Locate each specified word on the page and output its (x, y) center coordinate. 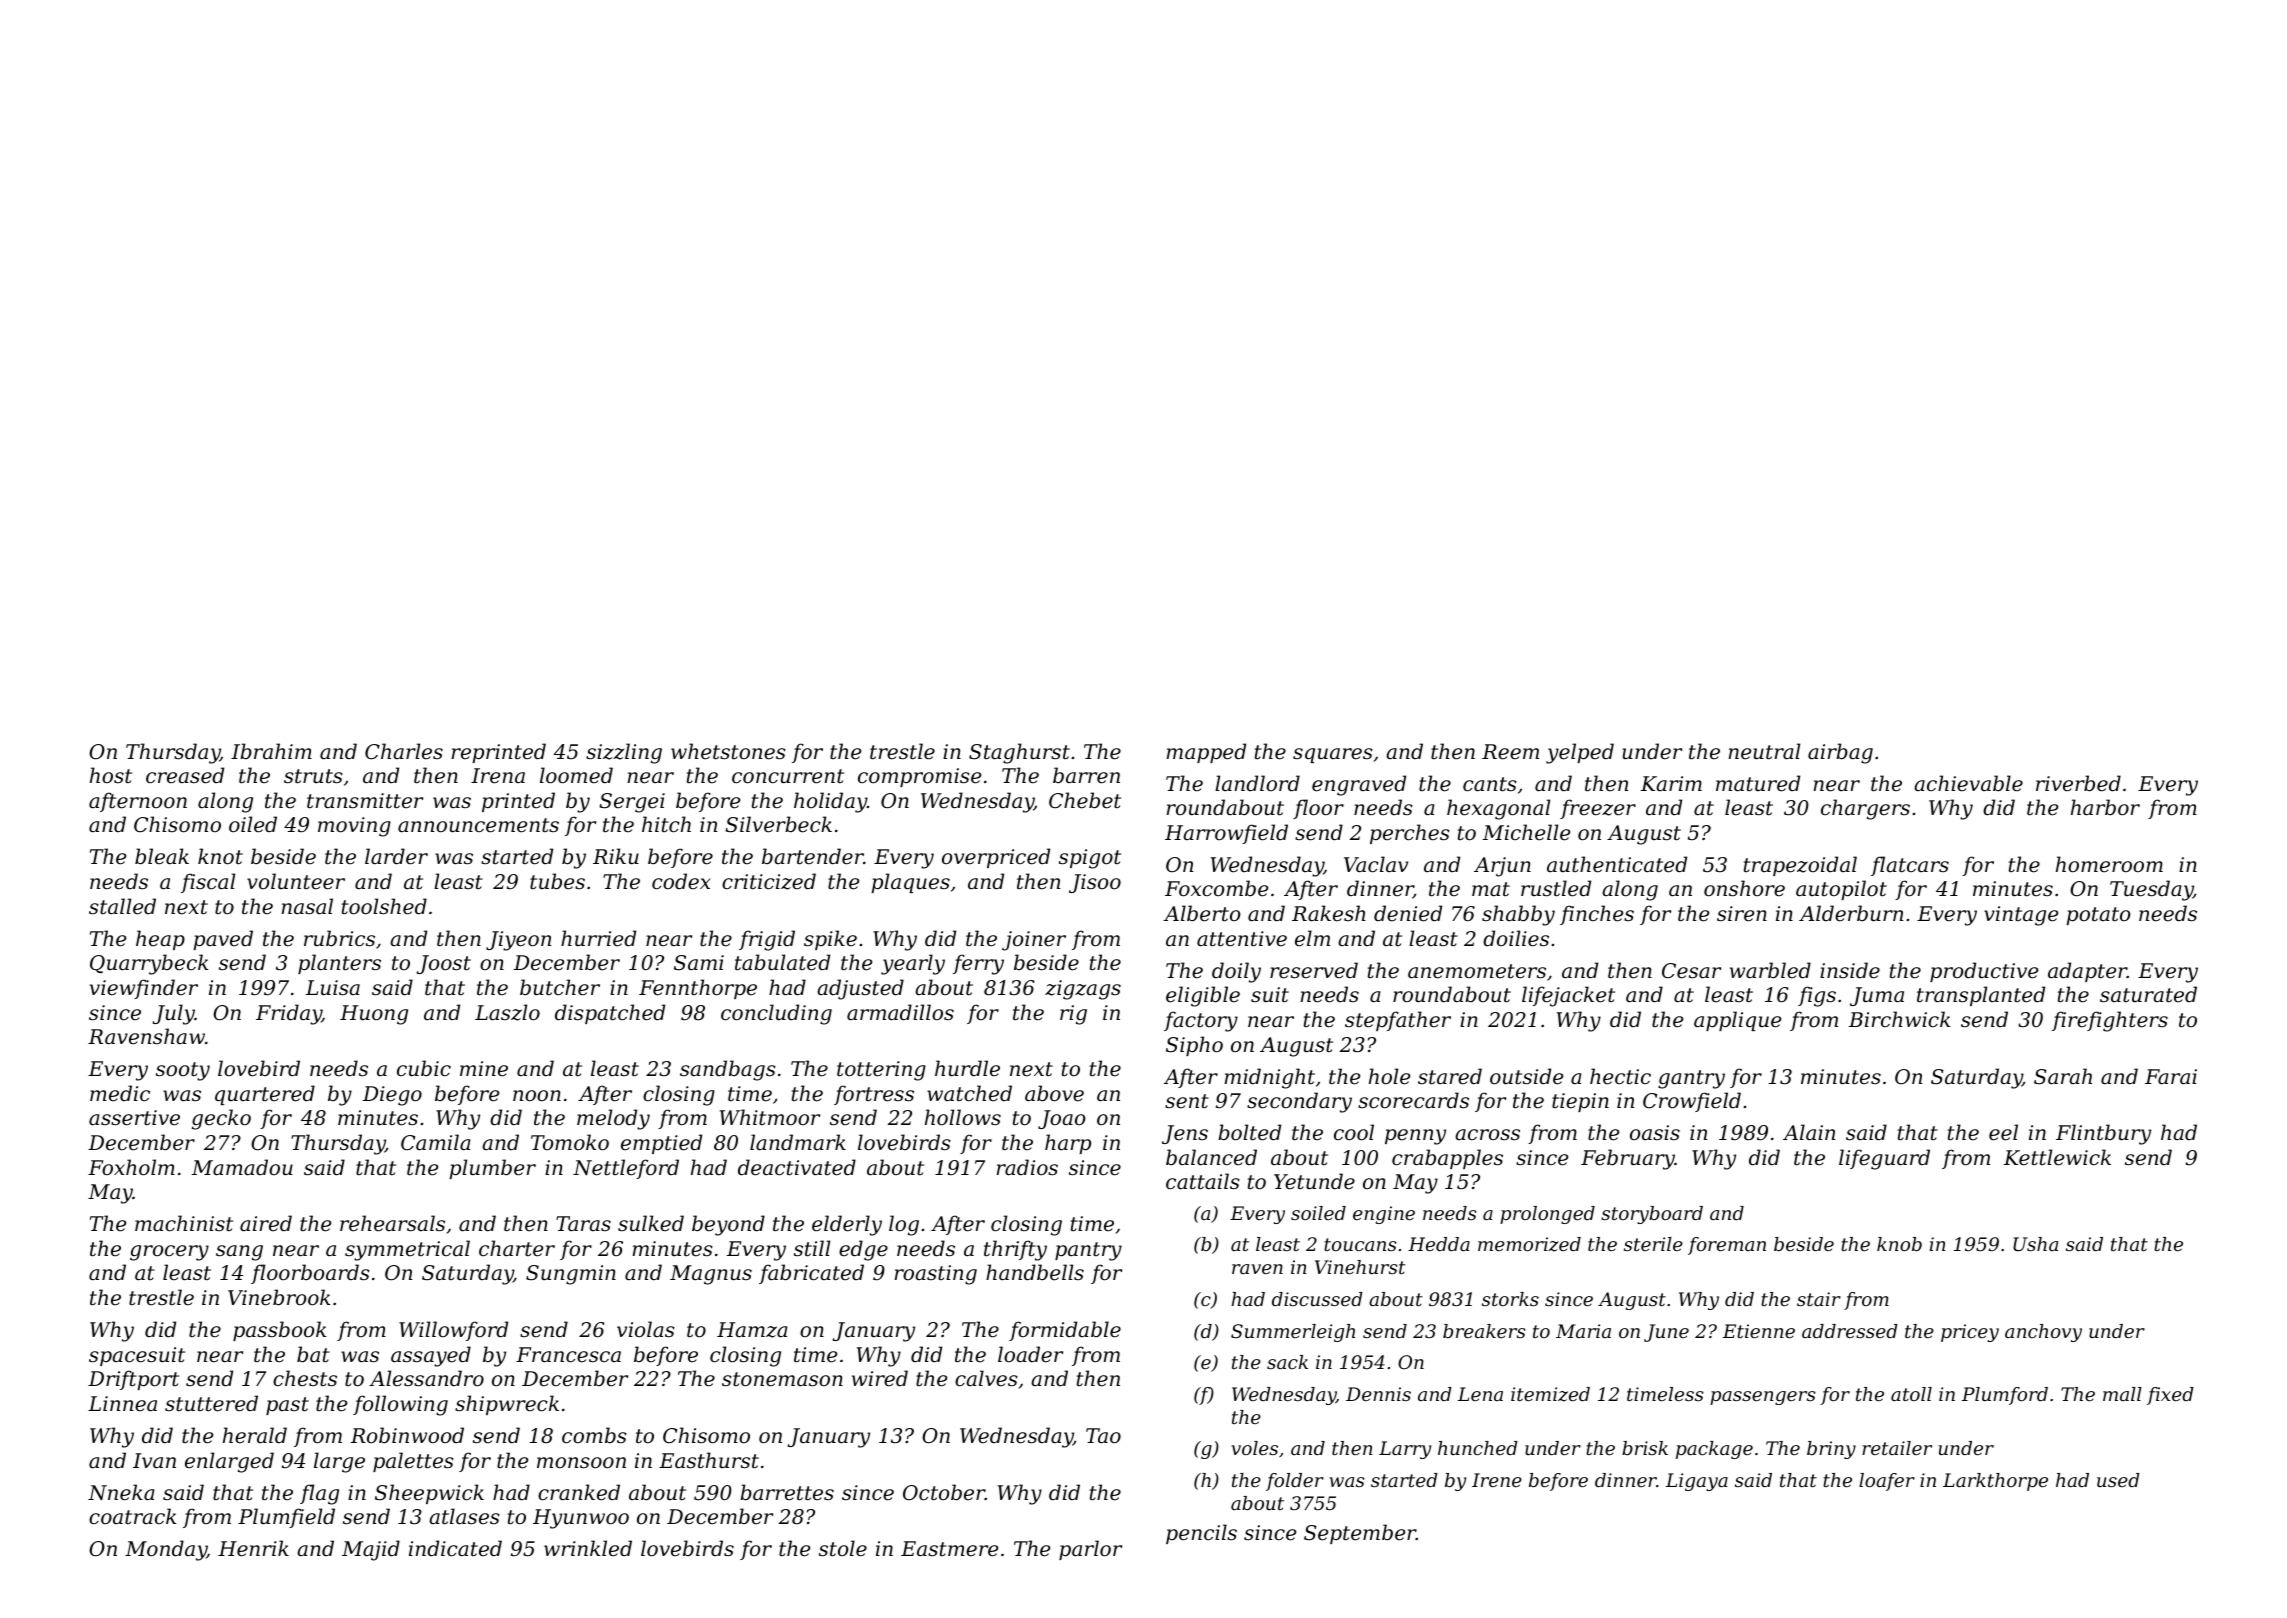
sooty (183, 1071)
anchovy (2043, 1333)
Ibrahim (271, 751)
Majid (371, 1550)
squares (1333, 755)
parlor (1090, 1550)
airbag (1840, 753)
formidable (1065, 1331)
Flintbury (2103, 1134)
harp (1068, 1144)
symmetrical (407, 1250)
